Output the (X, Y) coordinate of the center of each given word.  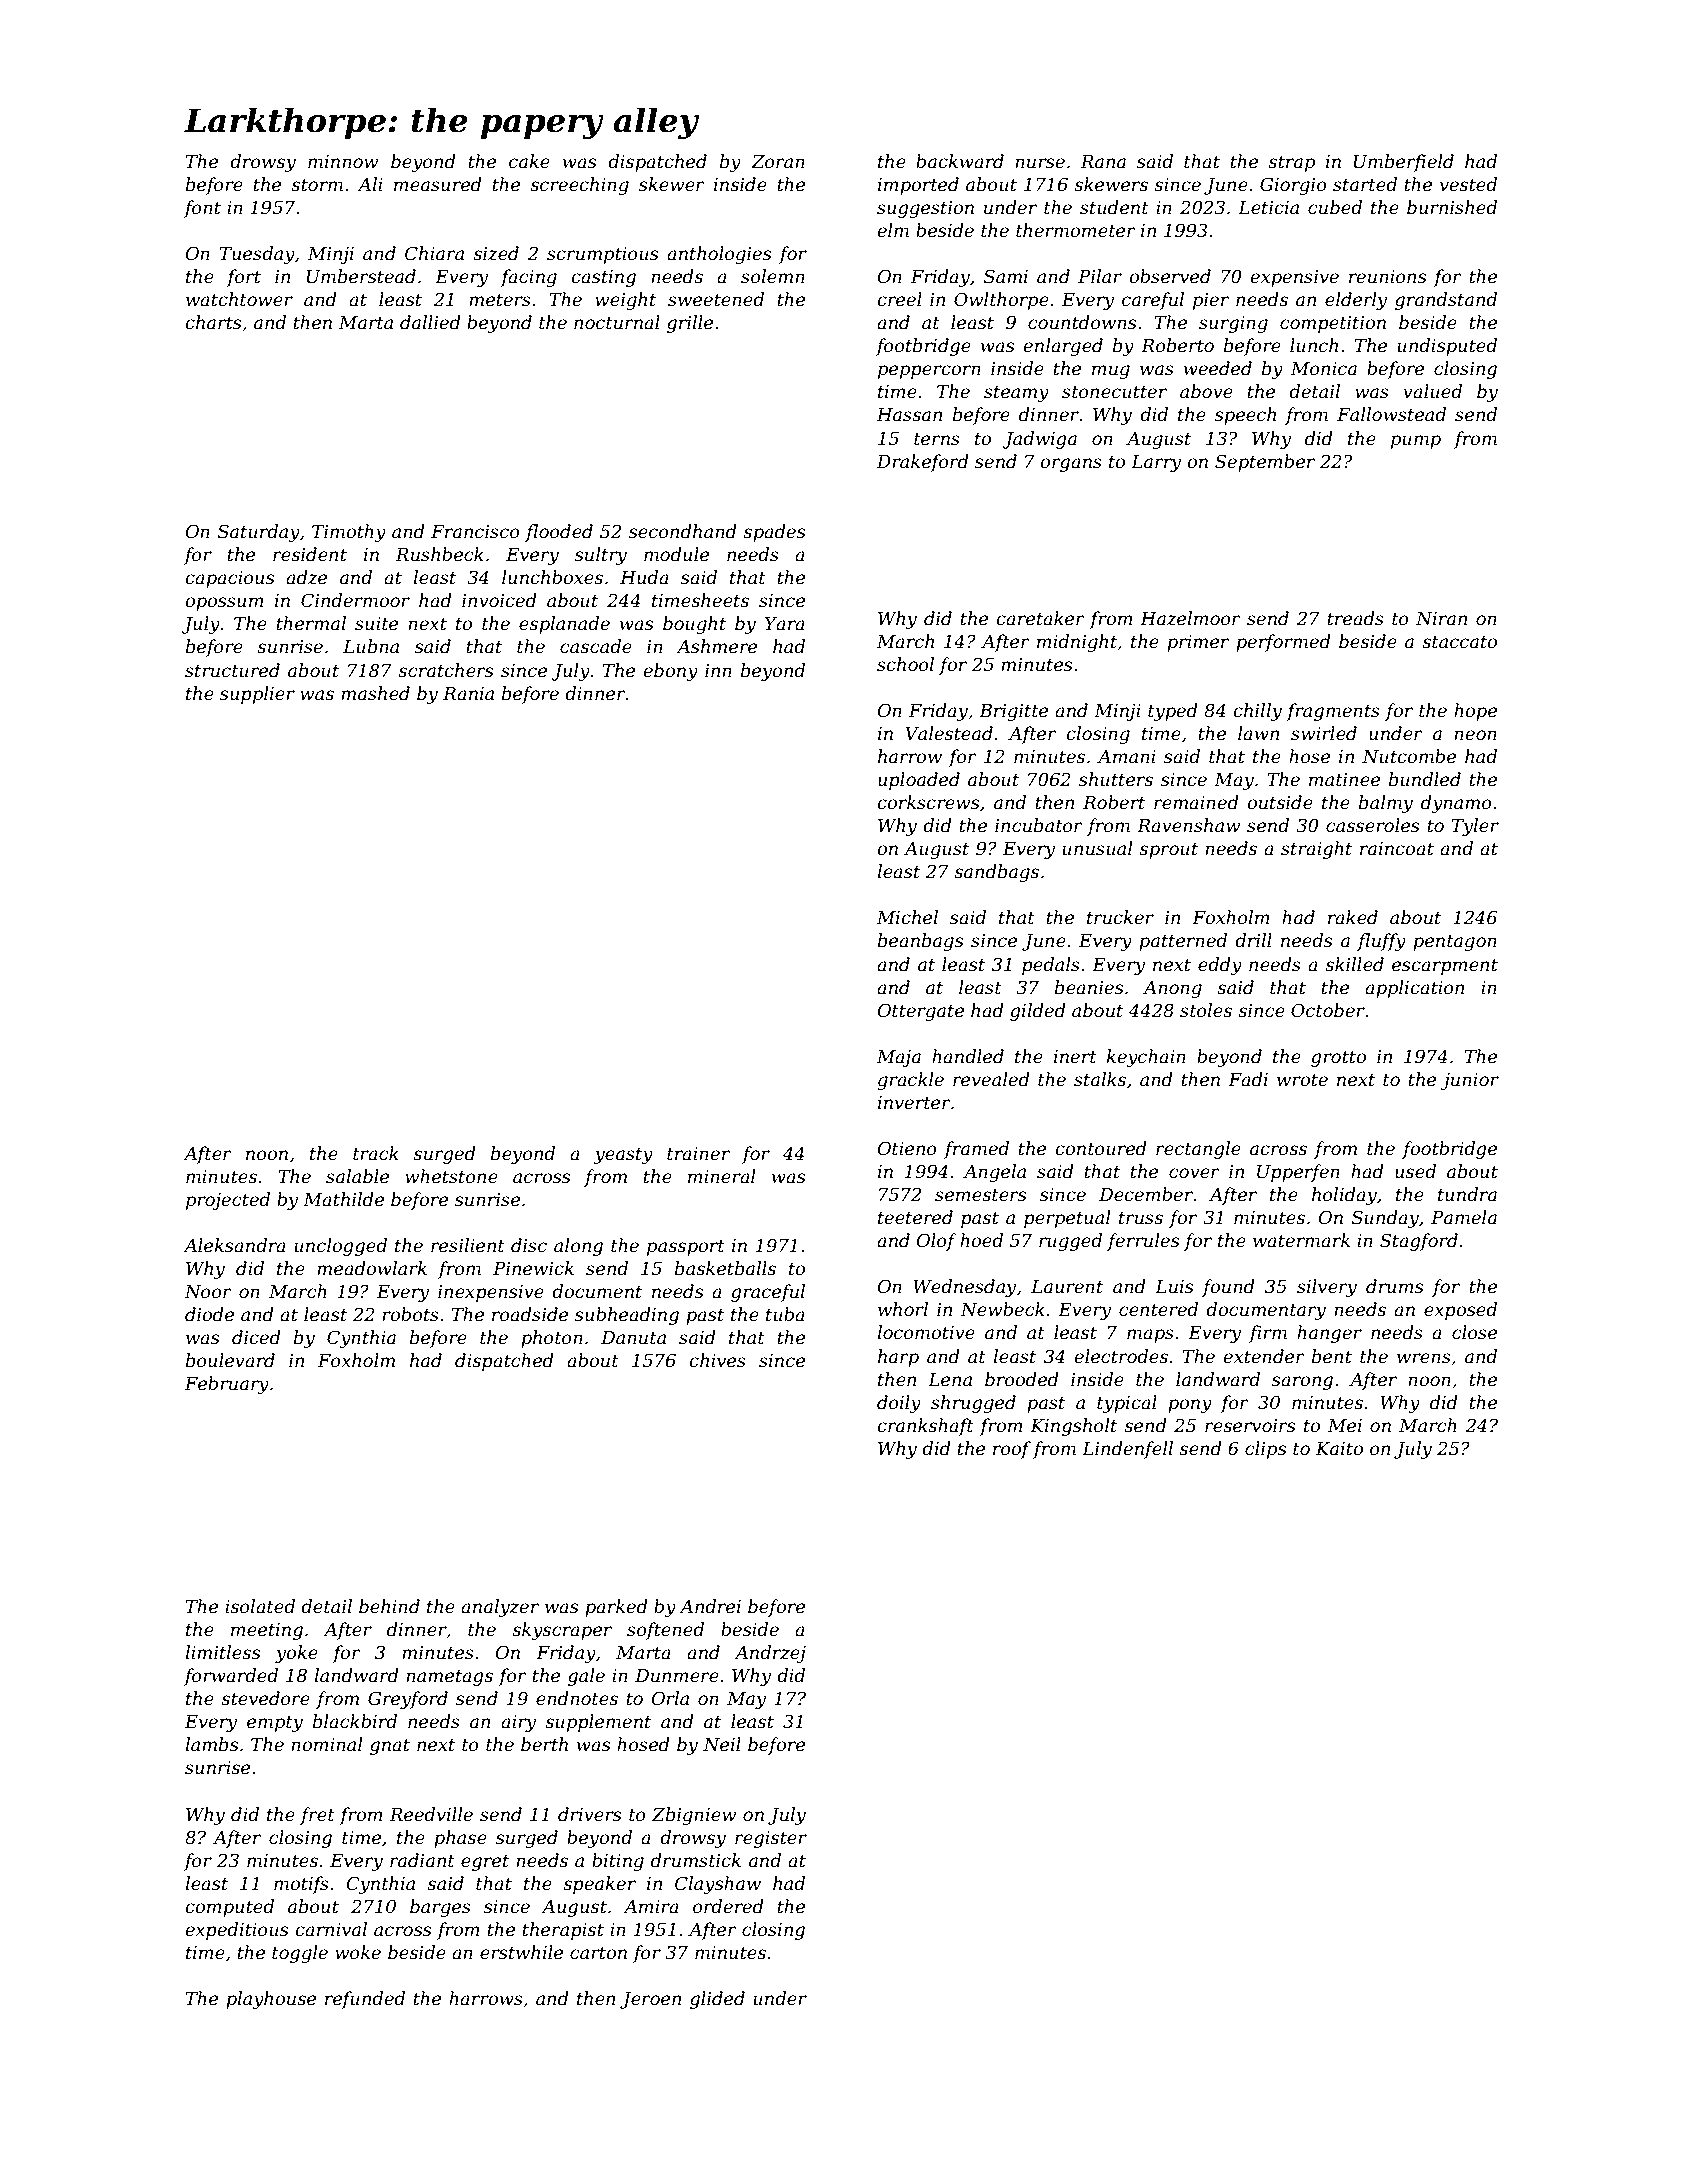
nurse (1040, 163)
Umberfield (1404, 163)
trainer (698, 1154)
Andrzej (770, 1654)
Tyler (1475, 827)
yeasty (623, 1156)
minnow (343, 161)
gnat (390, 1747)
